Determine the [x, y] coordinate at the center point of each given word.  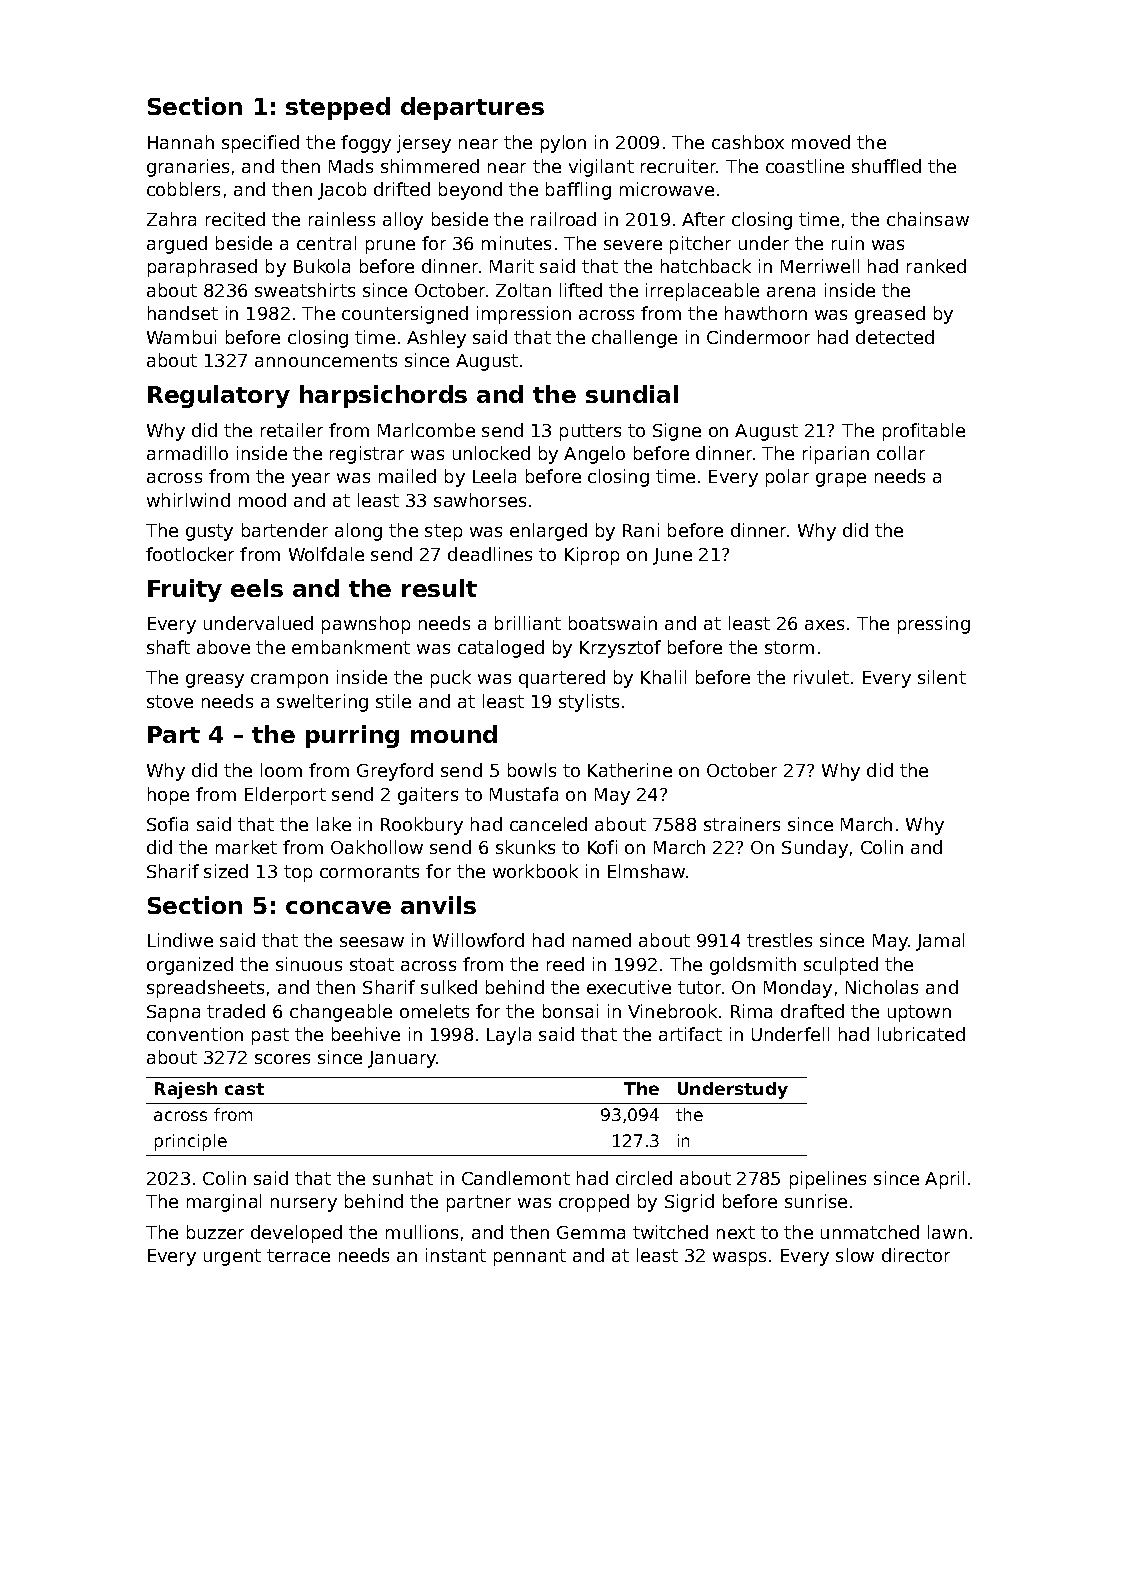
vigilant [601, 168]
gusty [209, 532]
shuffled [886, 166]
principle [191, 1142]
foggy [366, 144]
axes [824, 625]
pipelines [828, 1180]
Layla [509, 1036]
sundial [632, 394]
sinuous [309, 964]
